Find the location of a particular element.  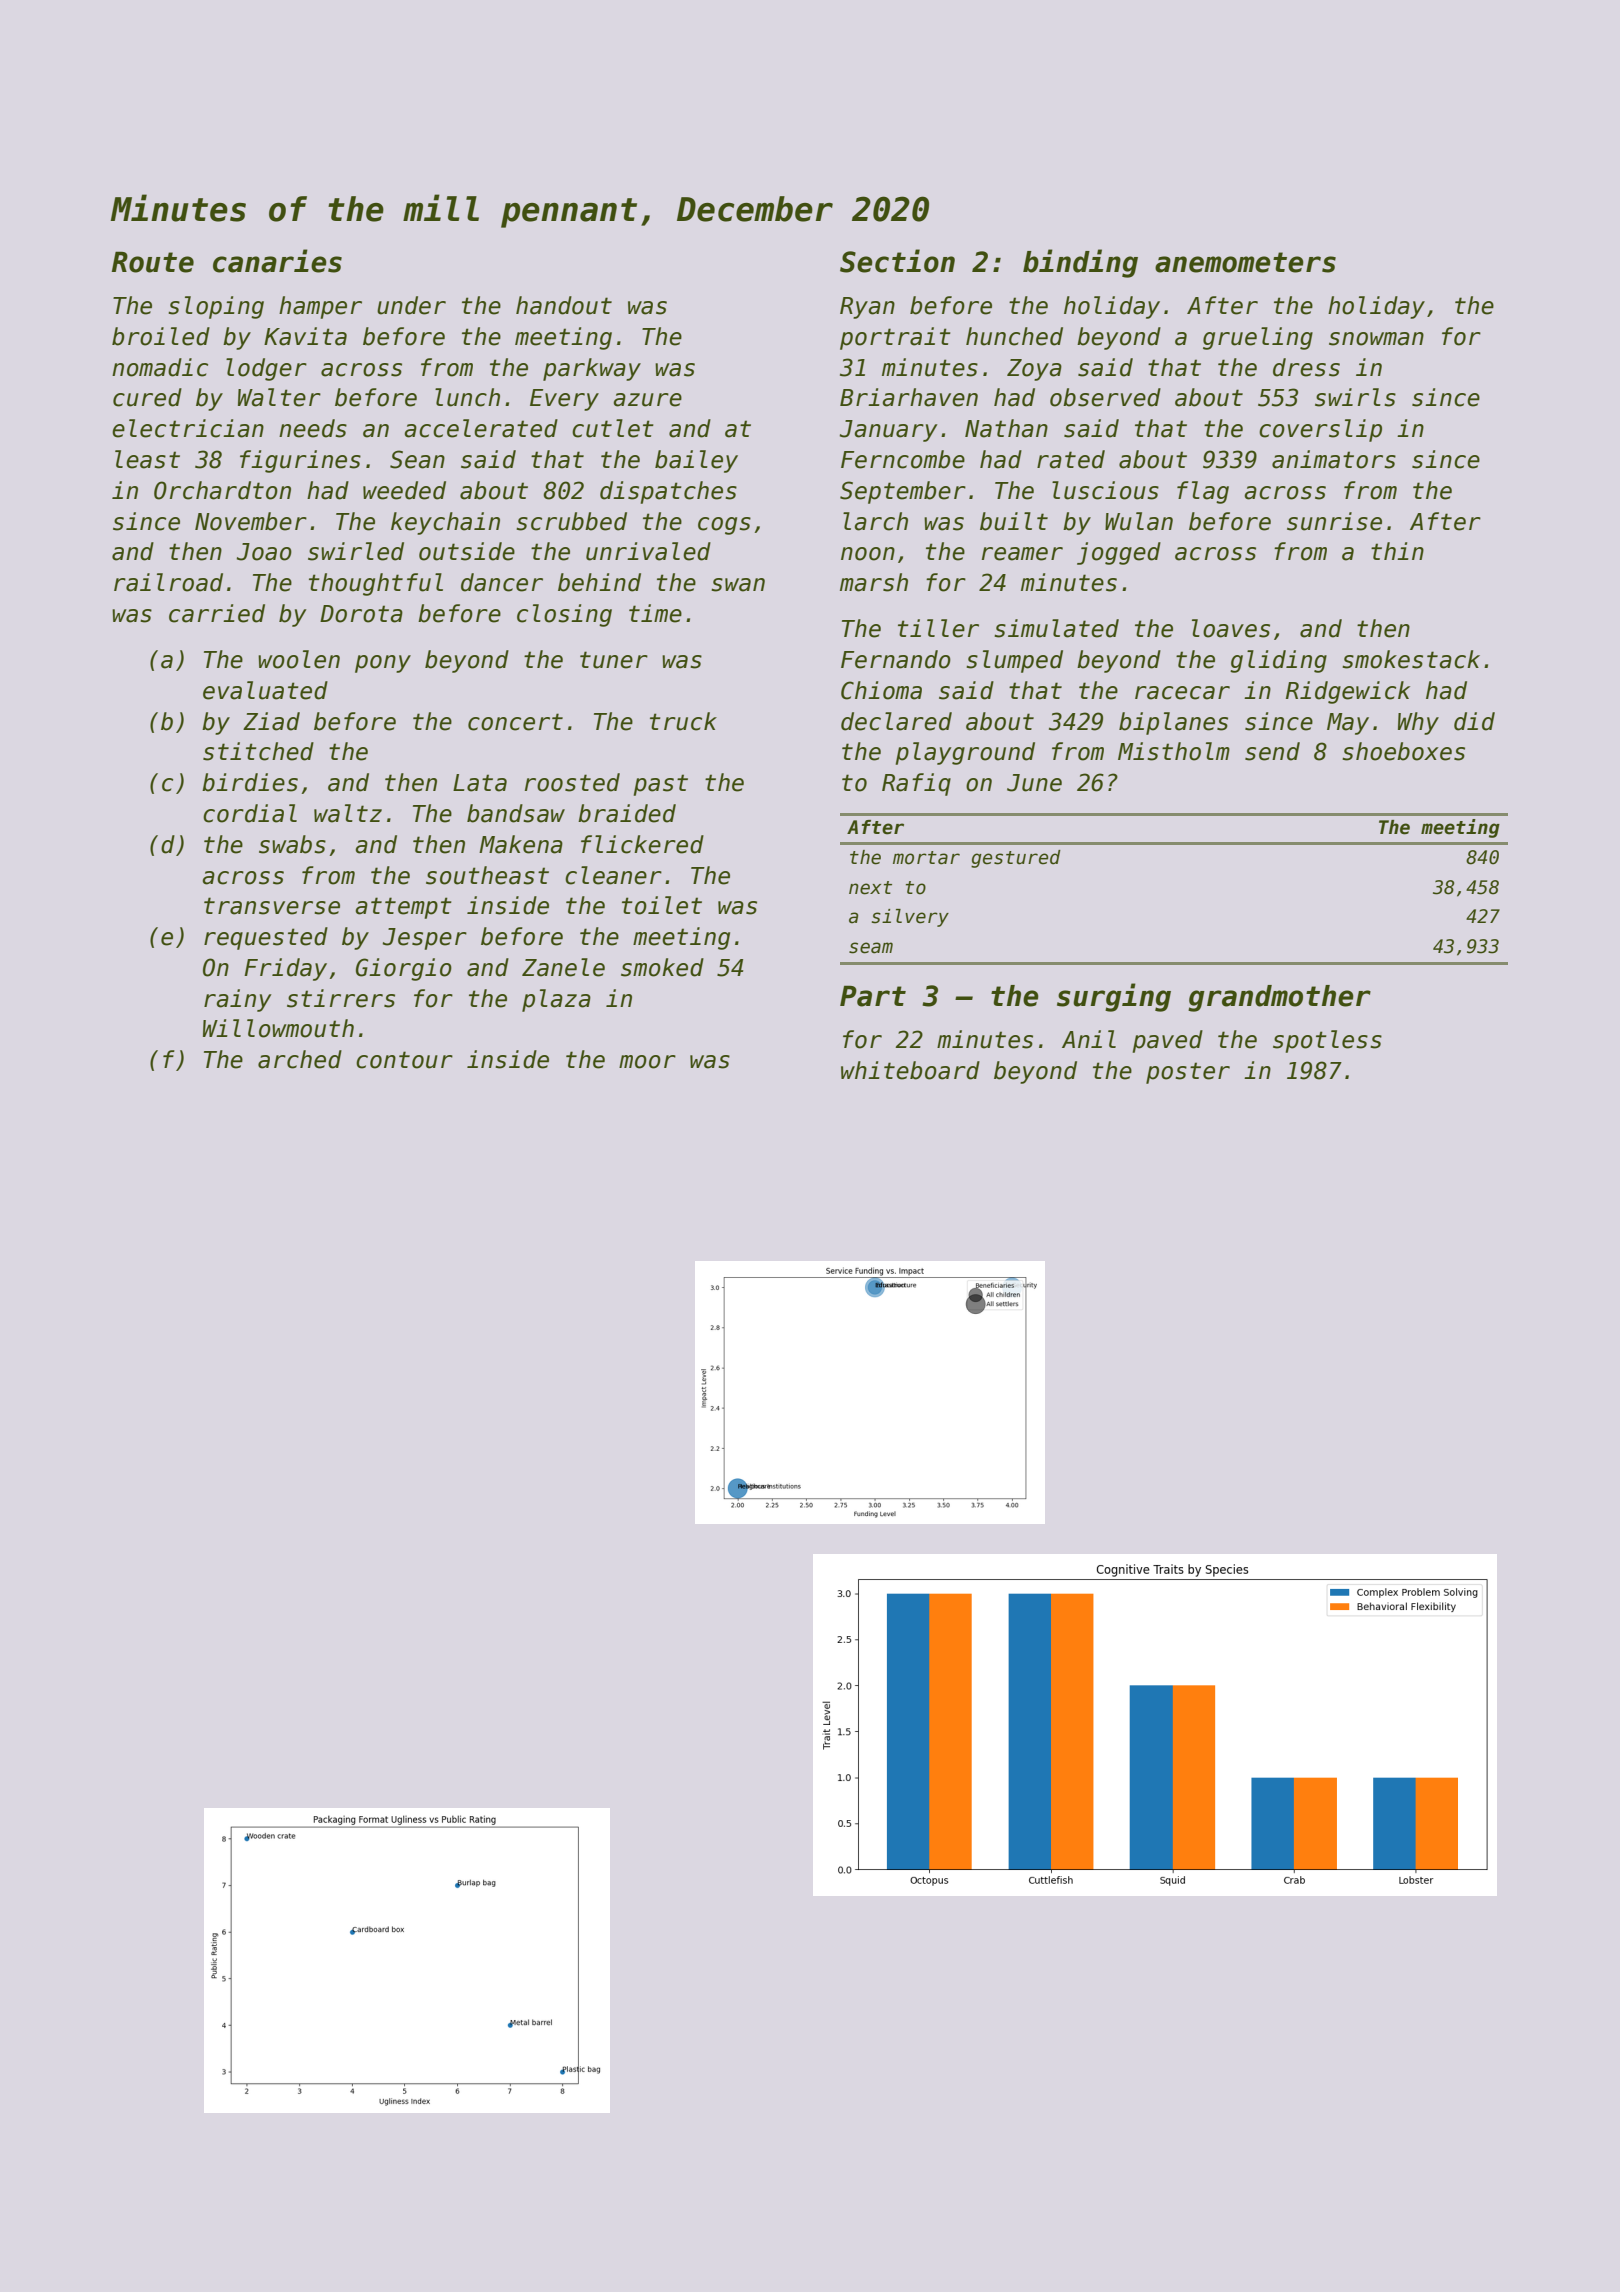

concert is located at coordinates (515, 722).
